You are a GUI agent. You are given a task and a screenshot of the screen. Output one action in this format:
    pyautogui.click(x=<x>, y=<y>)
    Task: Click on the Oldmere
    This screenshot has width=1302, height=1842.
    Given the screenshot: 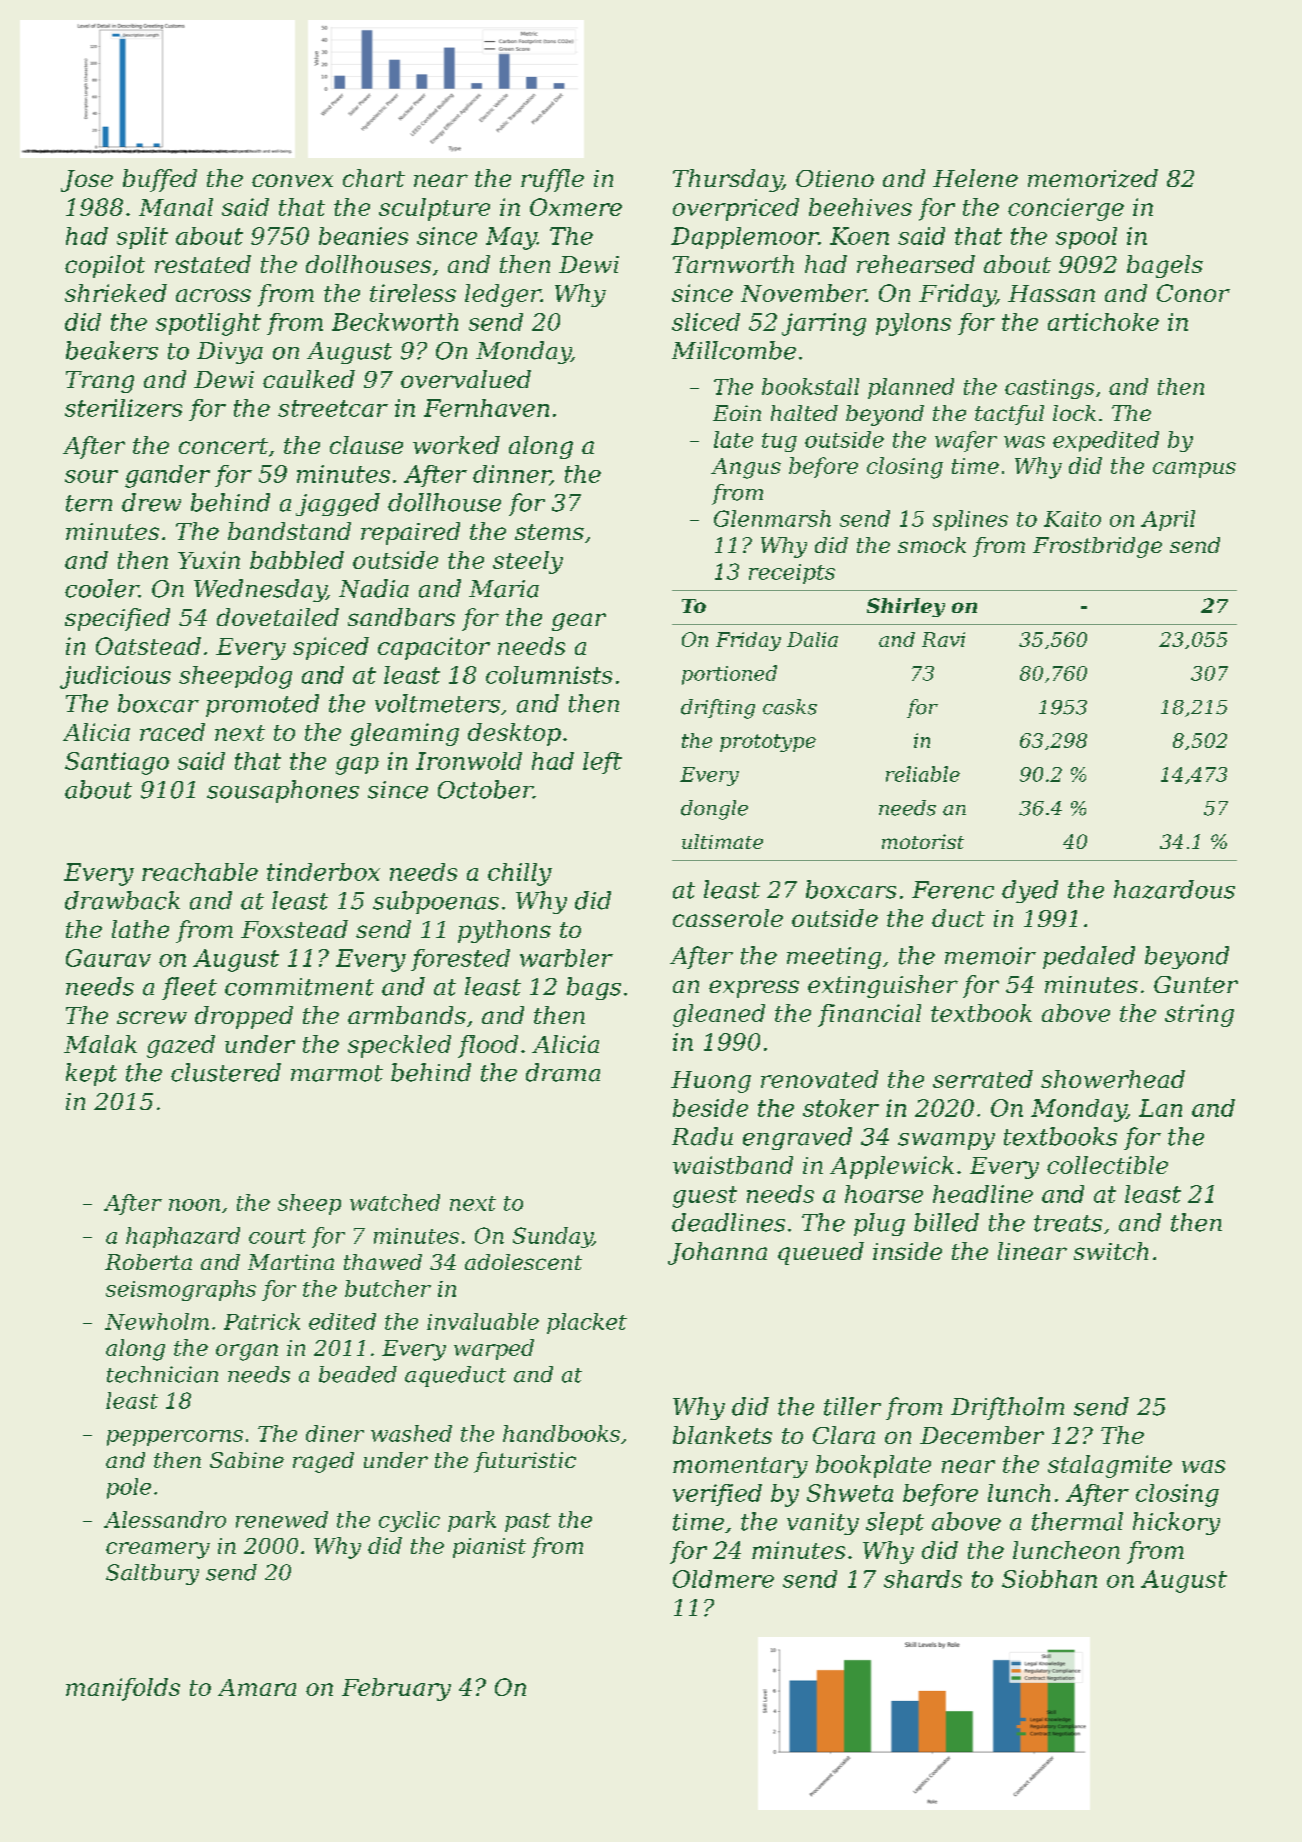 What is the action you would take?
    pyautogui.click(x=723, y=1579)
